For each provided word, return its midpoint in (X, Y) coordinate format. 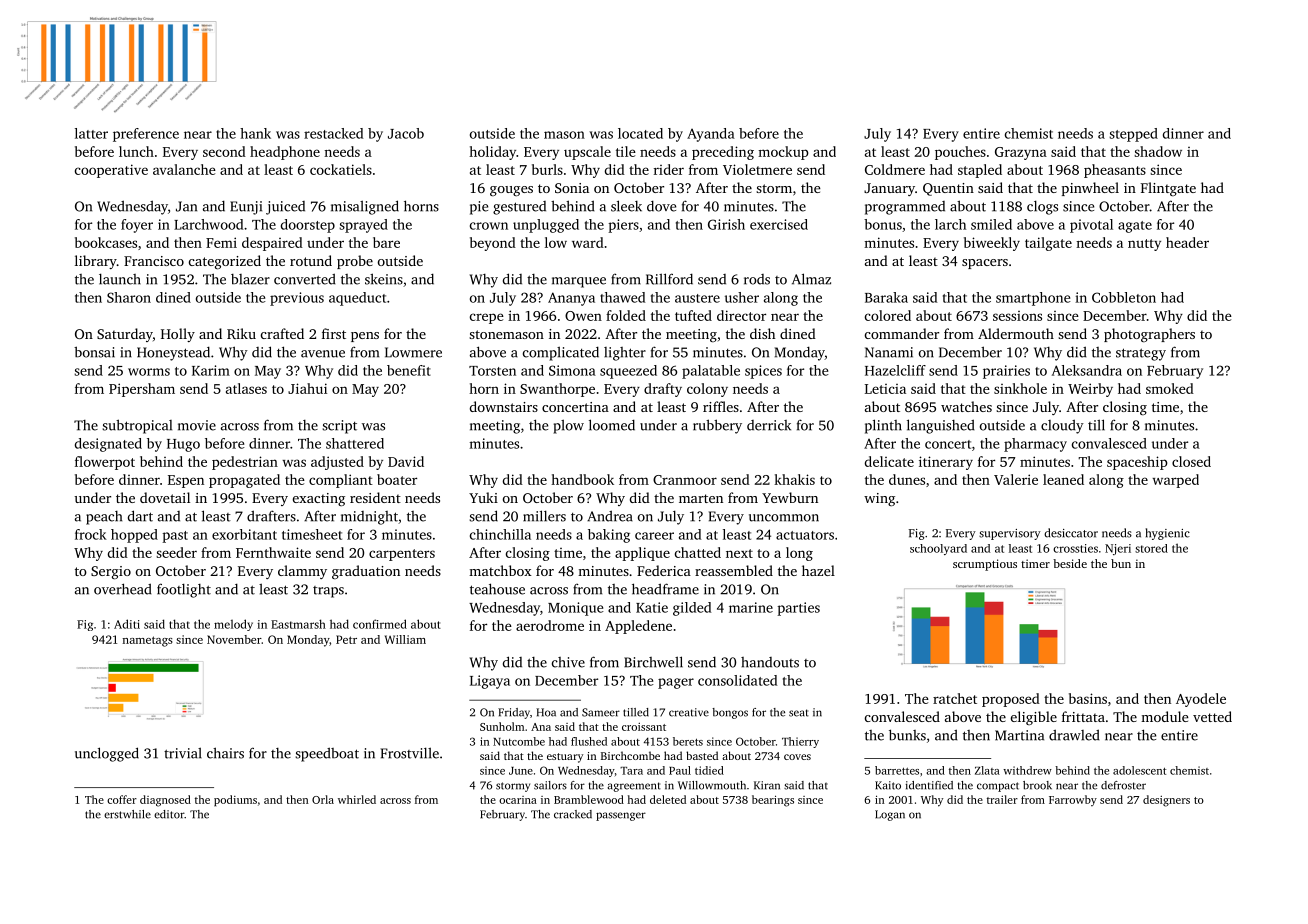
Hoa (546, 712)
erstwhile (127, 814)
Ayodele (1201, 700)
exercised (779, 224)
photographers (1149, 335)
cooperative (111, 171)
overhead (123, 589)
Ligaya (490, 682)
